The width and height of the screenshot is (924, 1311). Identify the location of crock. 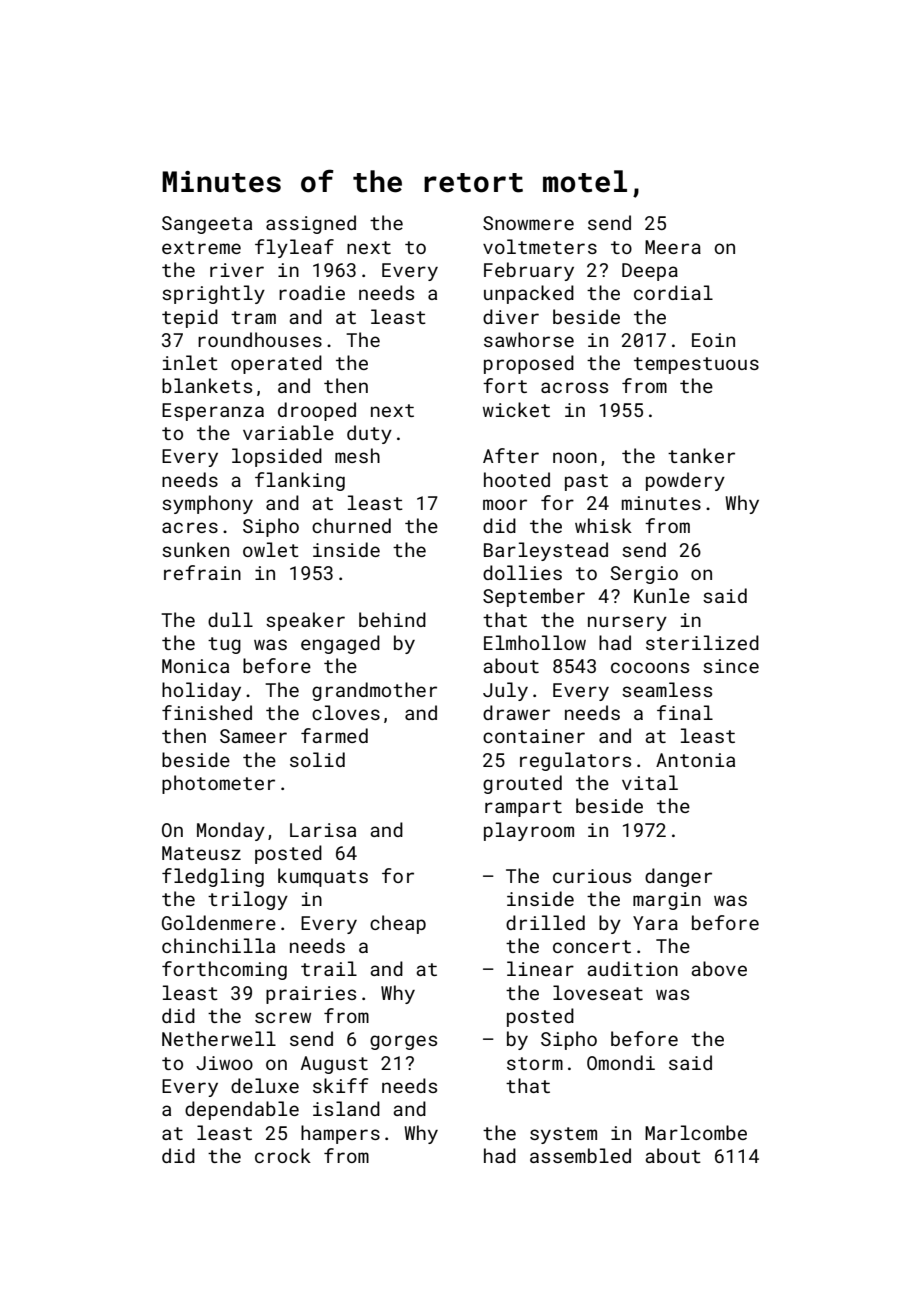
(283, 1155).
